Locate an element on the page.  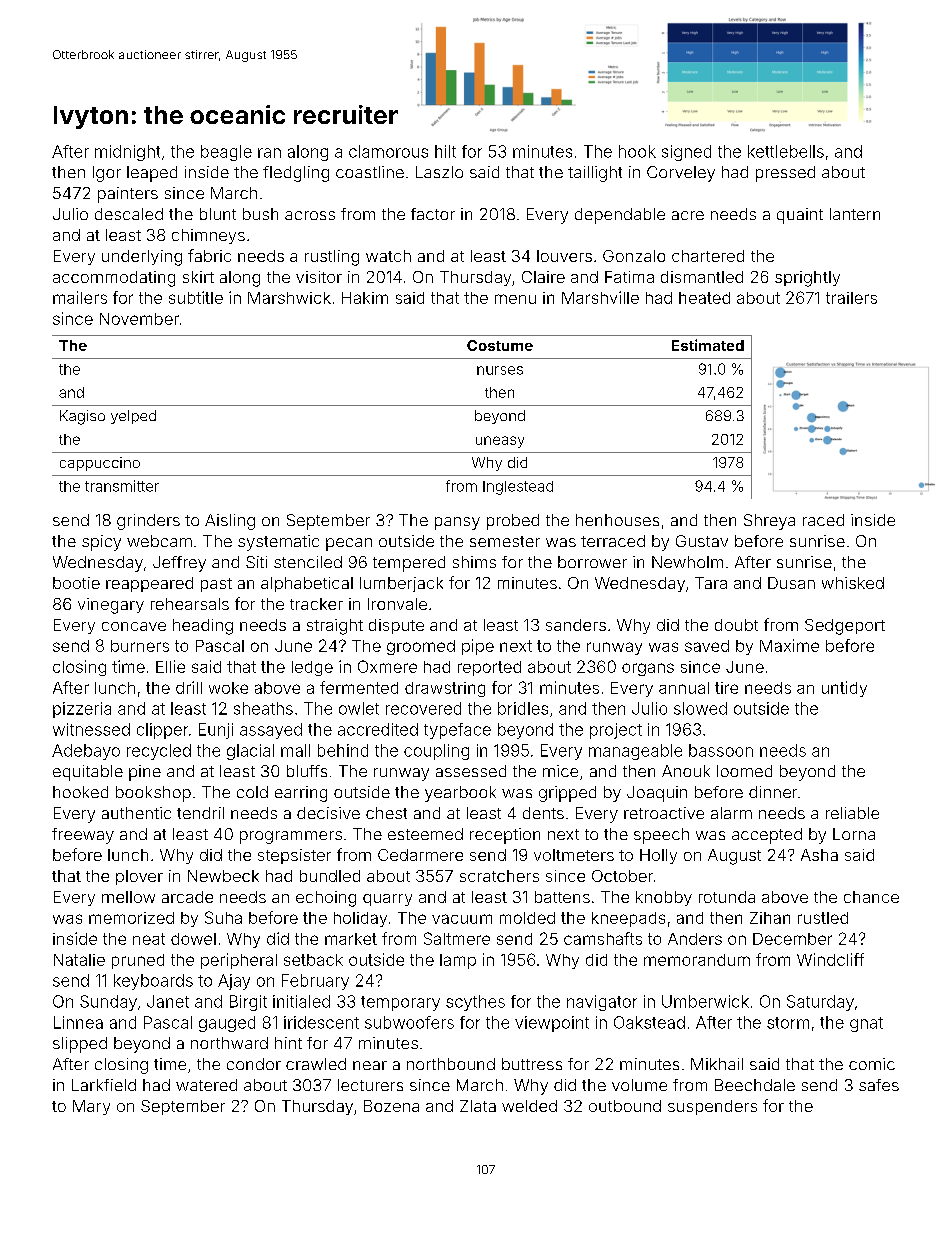
Beechdale is located at coordinates (755, 1085).
